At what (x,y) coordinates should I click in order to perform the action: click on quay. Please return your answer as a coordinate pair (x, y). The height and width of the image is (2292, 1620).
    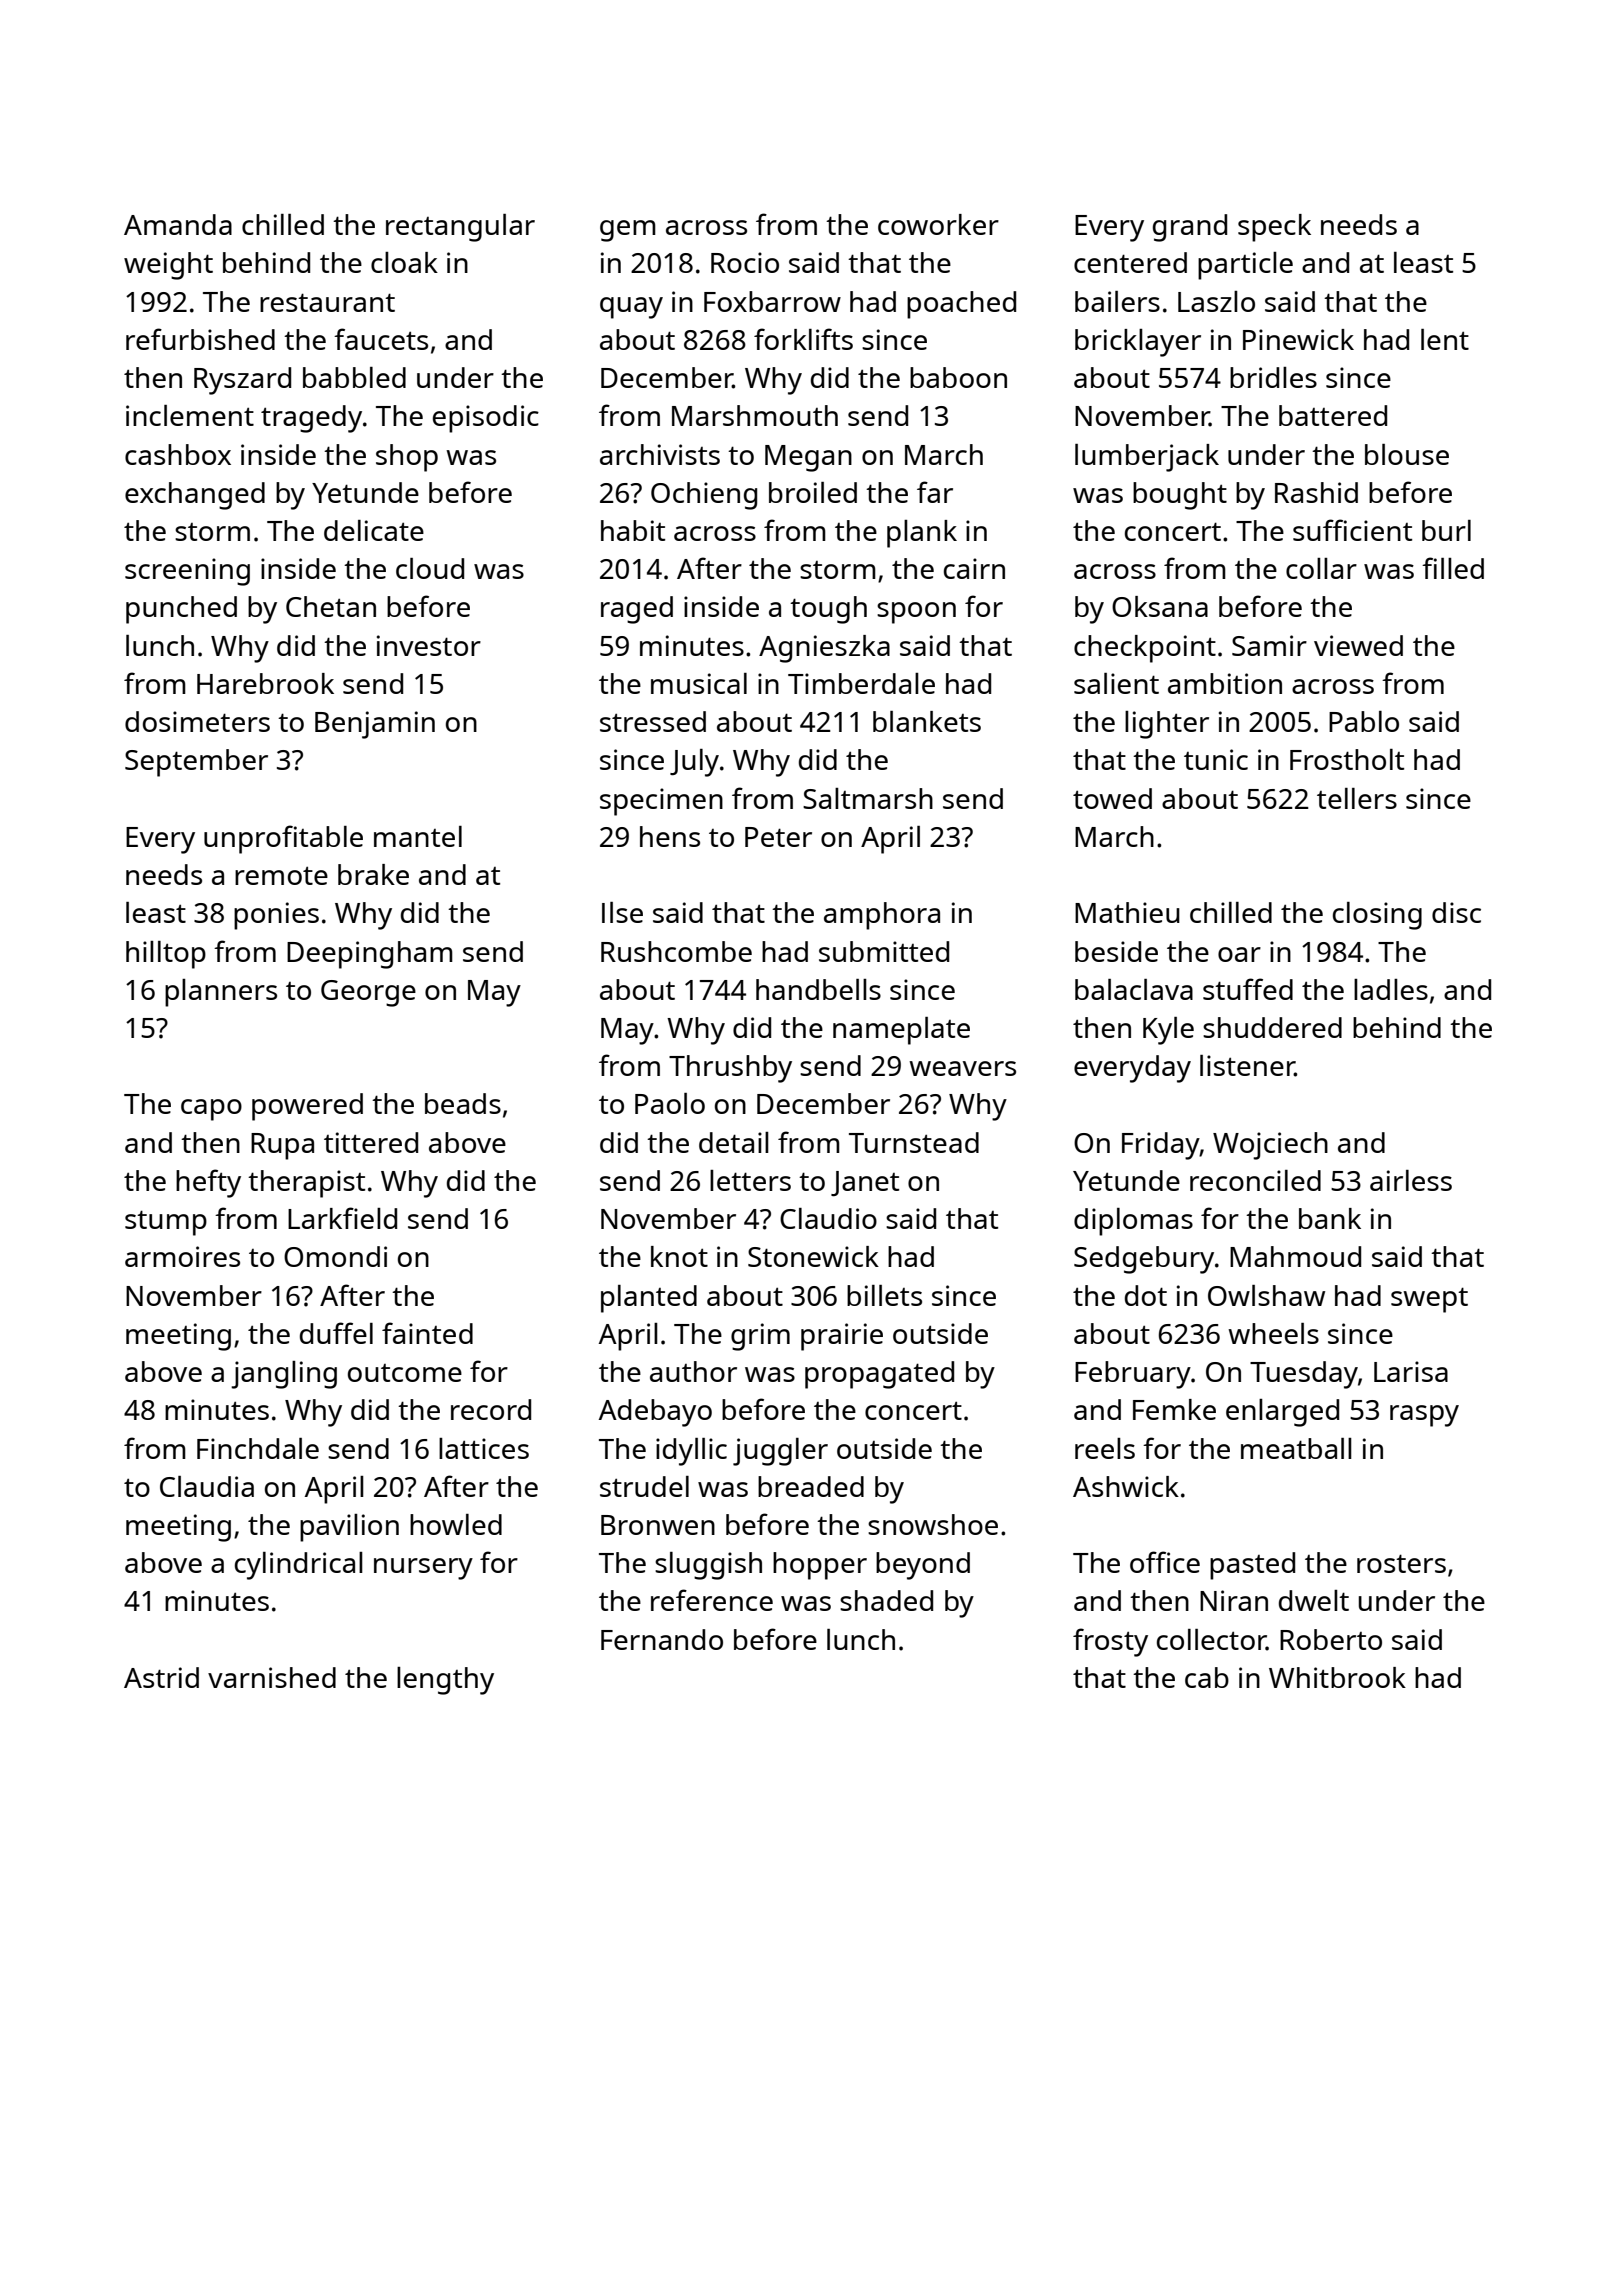
    Looking at the image, I should click on (631, 308).
